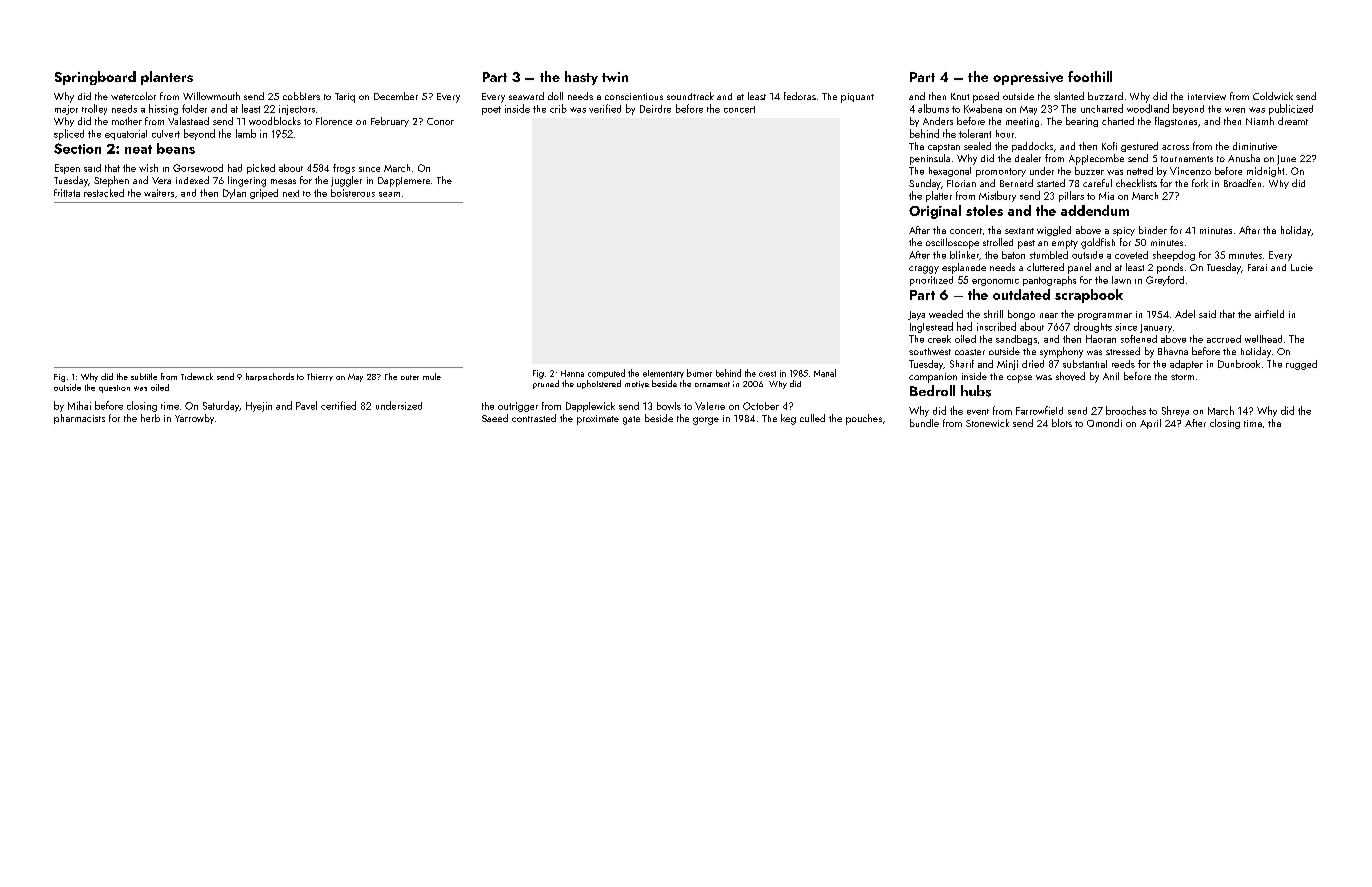  Describe the element at coordinates (1071, 196) in the screenshot. I see `pillars` at that location.
